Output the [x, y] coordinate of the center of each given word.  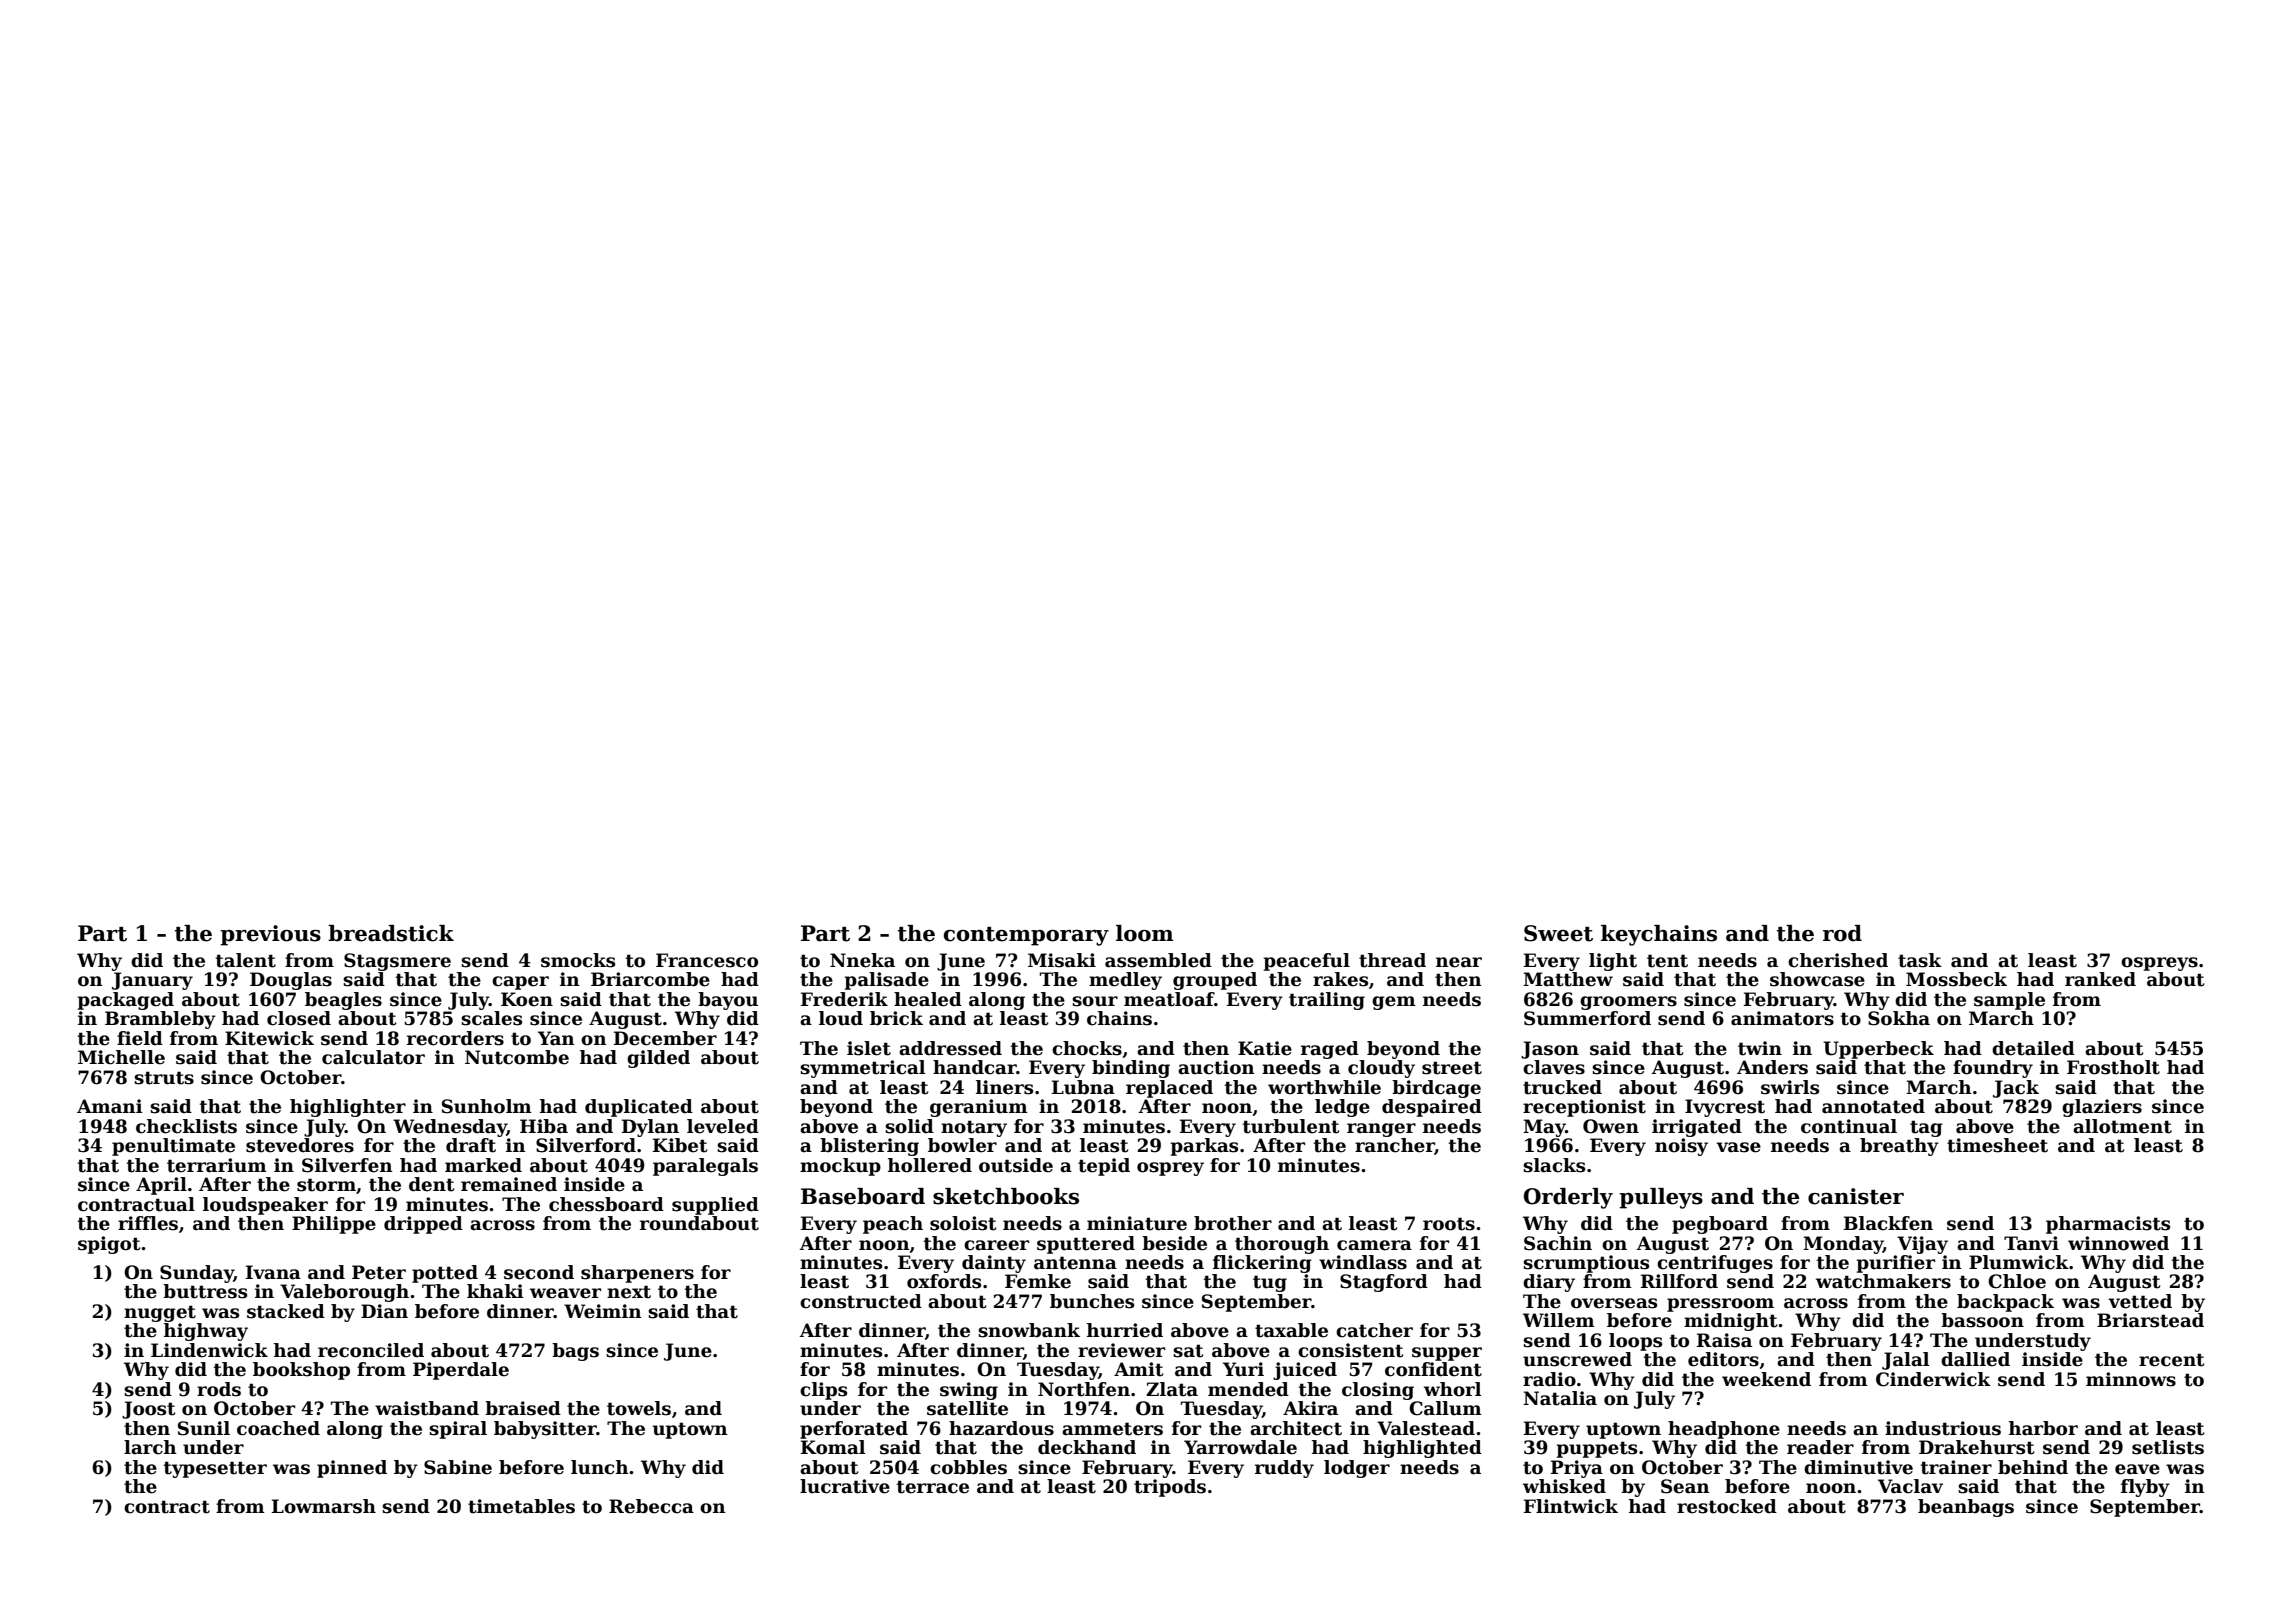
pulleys [1661, 1198]
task [1920, 960]
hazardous [1001, 1428]
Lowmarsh [324, 1506]
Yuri [1243, 1369]
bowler [962, 1145]
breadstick [391, 933]
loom [1145, 933]
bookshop [301, 1371]
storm [326, 1185]
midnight [1731, 1322]
